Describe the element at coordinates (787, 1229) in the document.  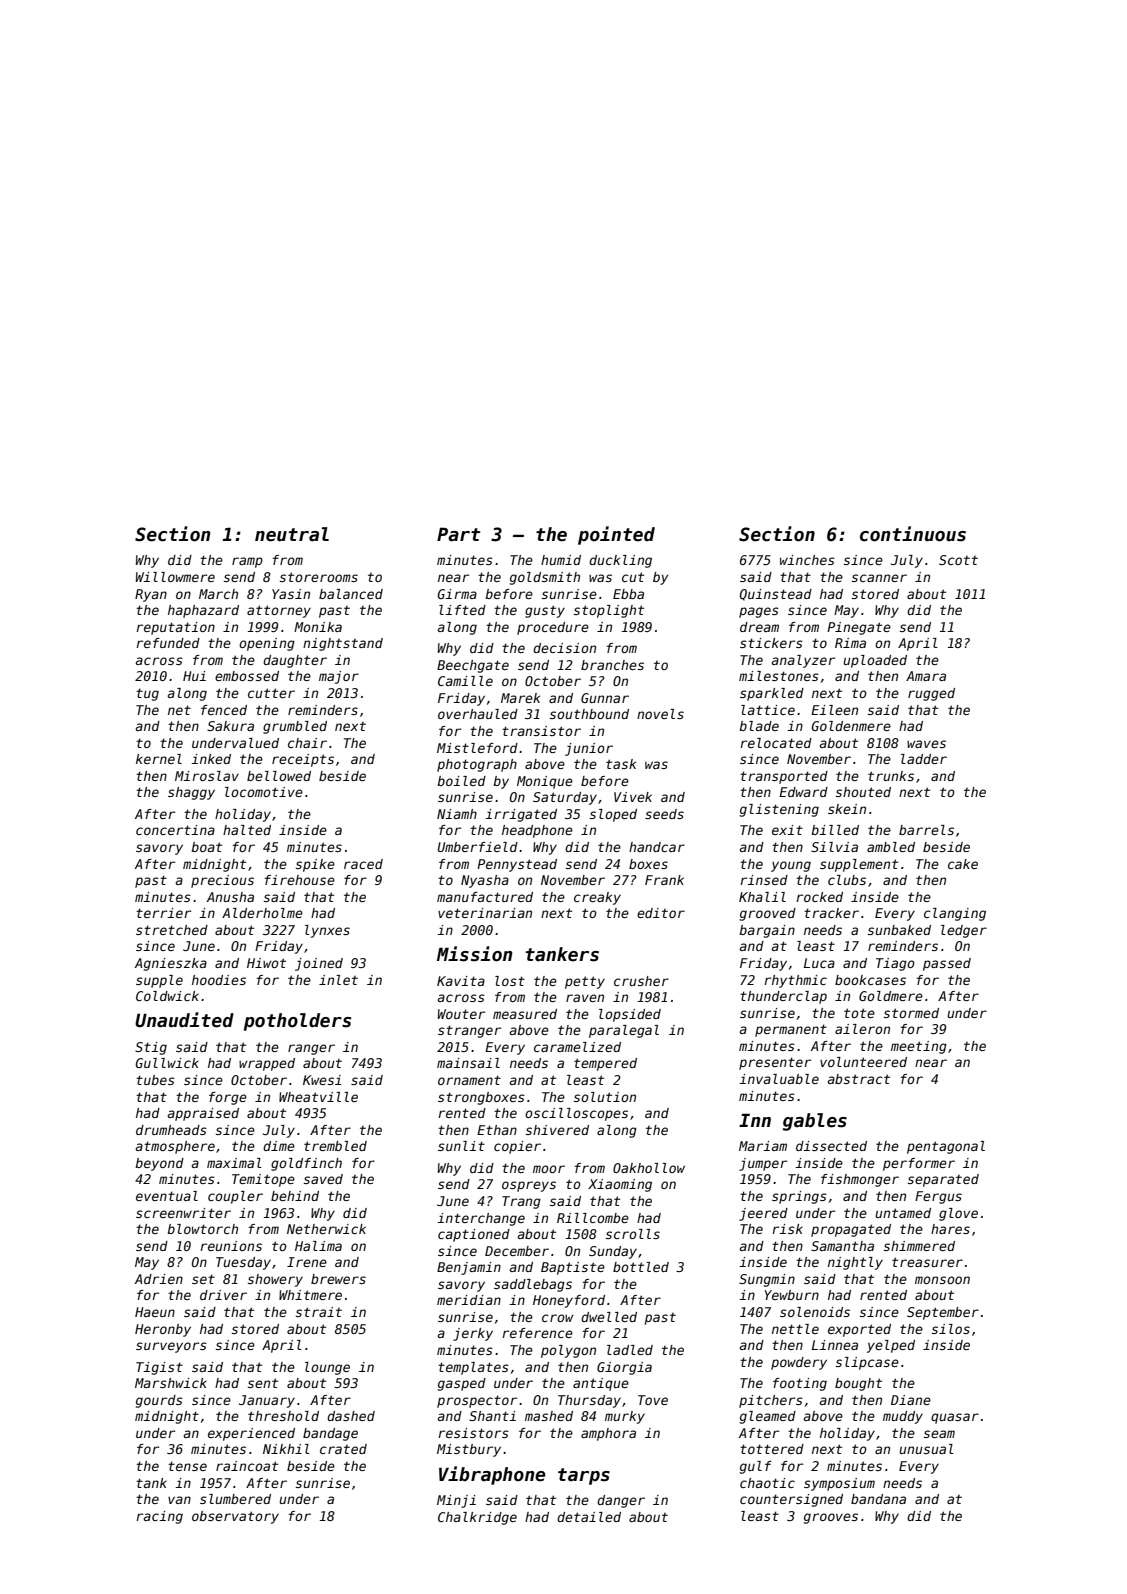
I see `risk` at that location.
